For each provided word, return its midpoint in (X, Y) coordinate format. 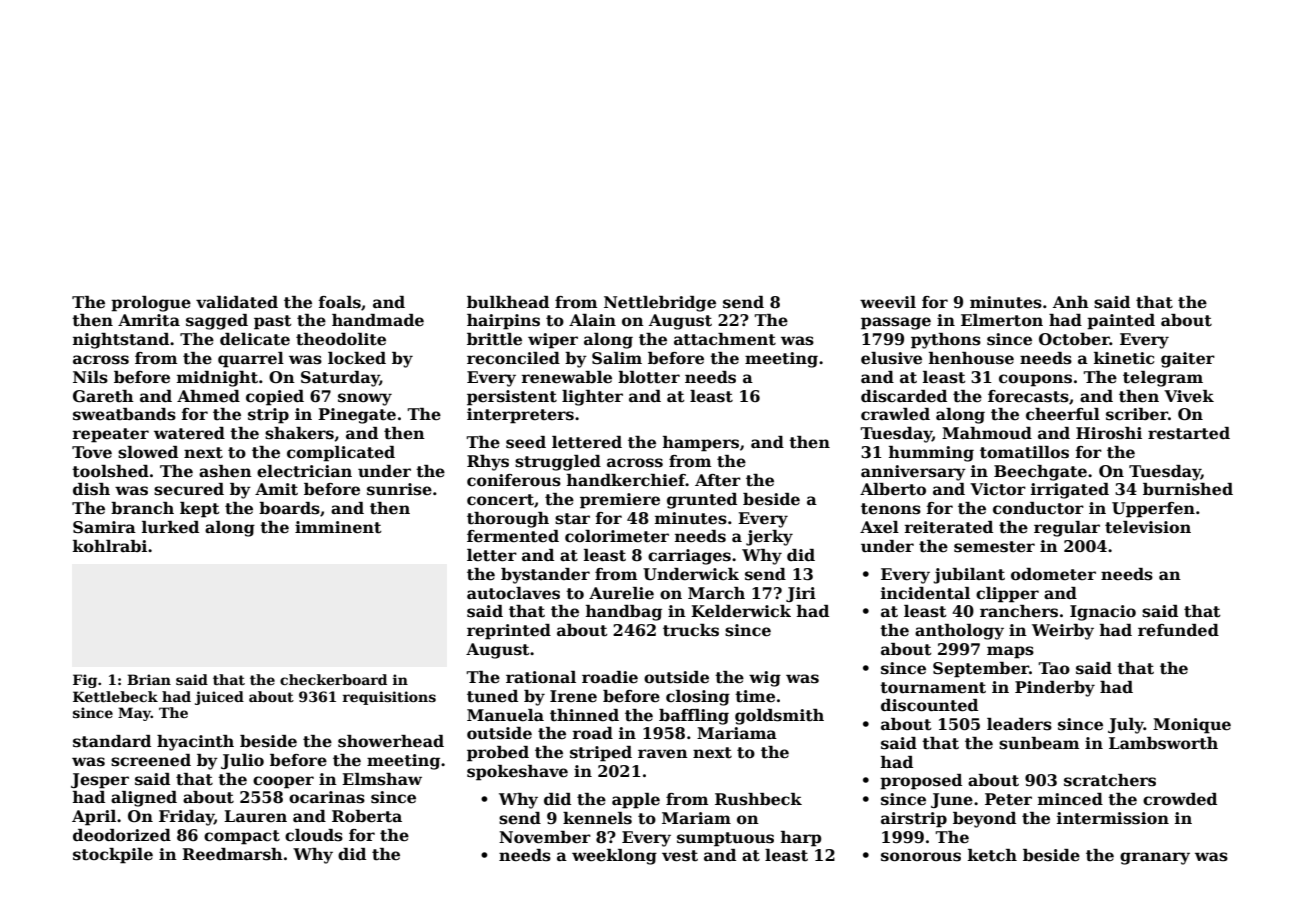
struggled (558, 463)
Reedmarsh (232, 854)
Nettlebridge (660, 304)
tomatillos (1024, 452)
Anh (1071, 302)
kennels (597, 818)
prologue (151, 304)
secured (189, 489)
